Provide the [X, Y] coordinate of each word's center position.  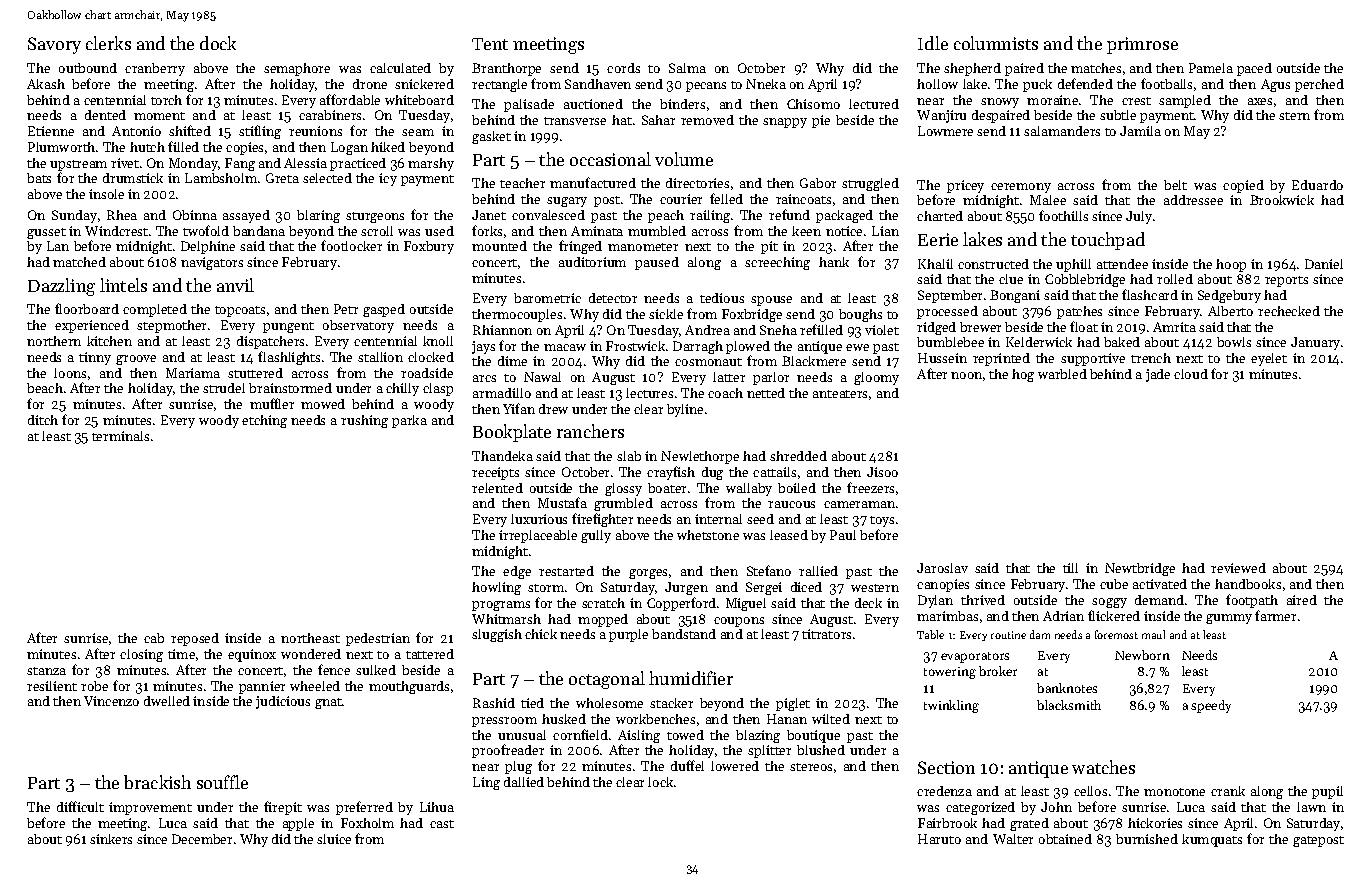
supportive [1093, 359]
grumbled [623, 504]
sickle [666, 314]
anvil [235, 285]
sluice [334, 839]
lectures [649, 393]
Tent [490, 44]
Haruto [939, 839]
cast [442, 824]
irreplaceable [538, 536]
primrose [1142, 45]
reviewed [1238, 568]
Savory [54, 45]
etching [264, 421]
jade [1158, 375]
